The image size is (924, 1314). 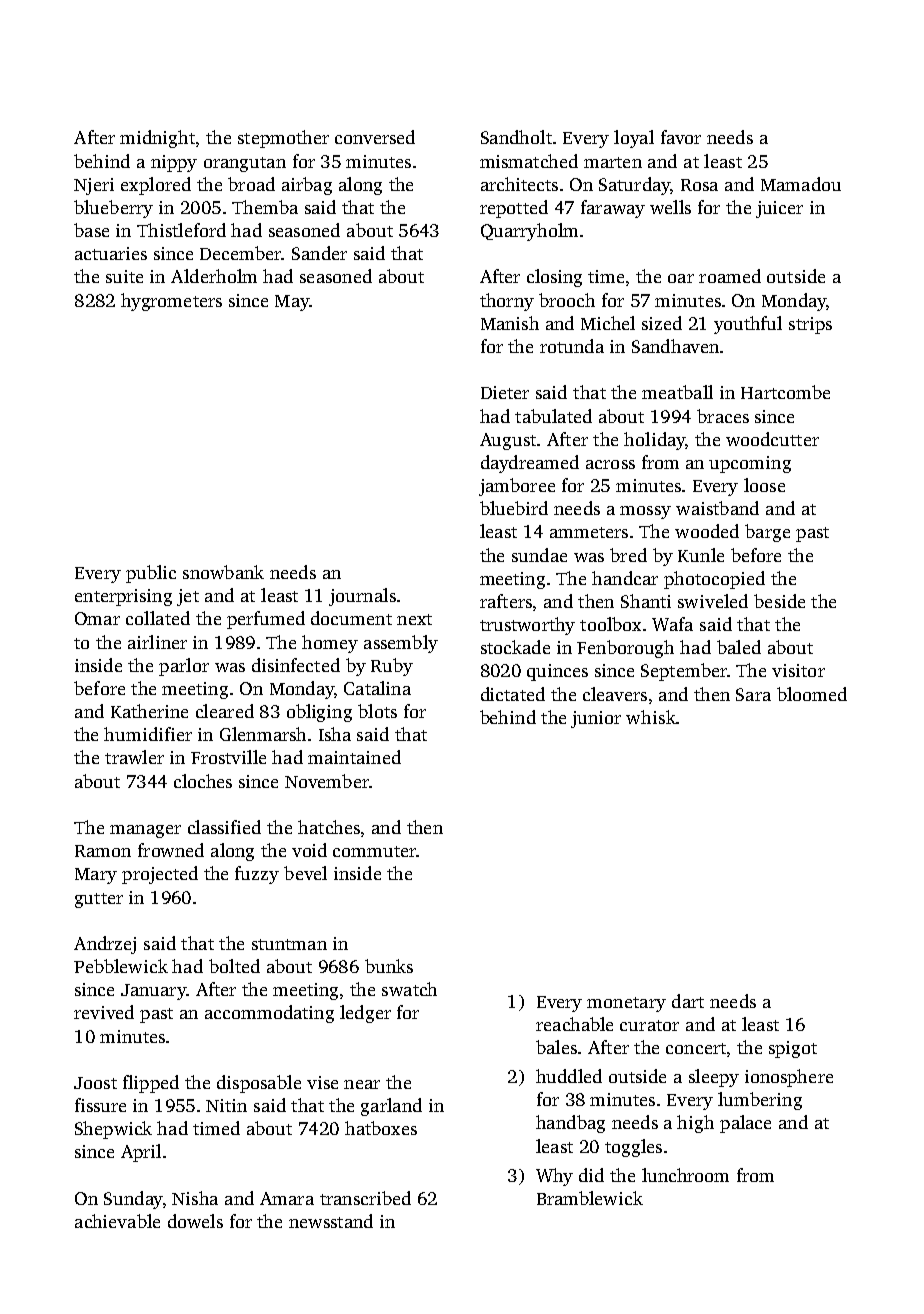 What do you see at coordinates (195, 1221) in the screenshot?
I see `dowels` at bounding box center [195, 1221].
